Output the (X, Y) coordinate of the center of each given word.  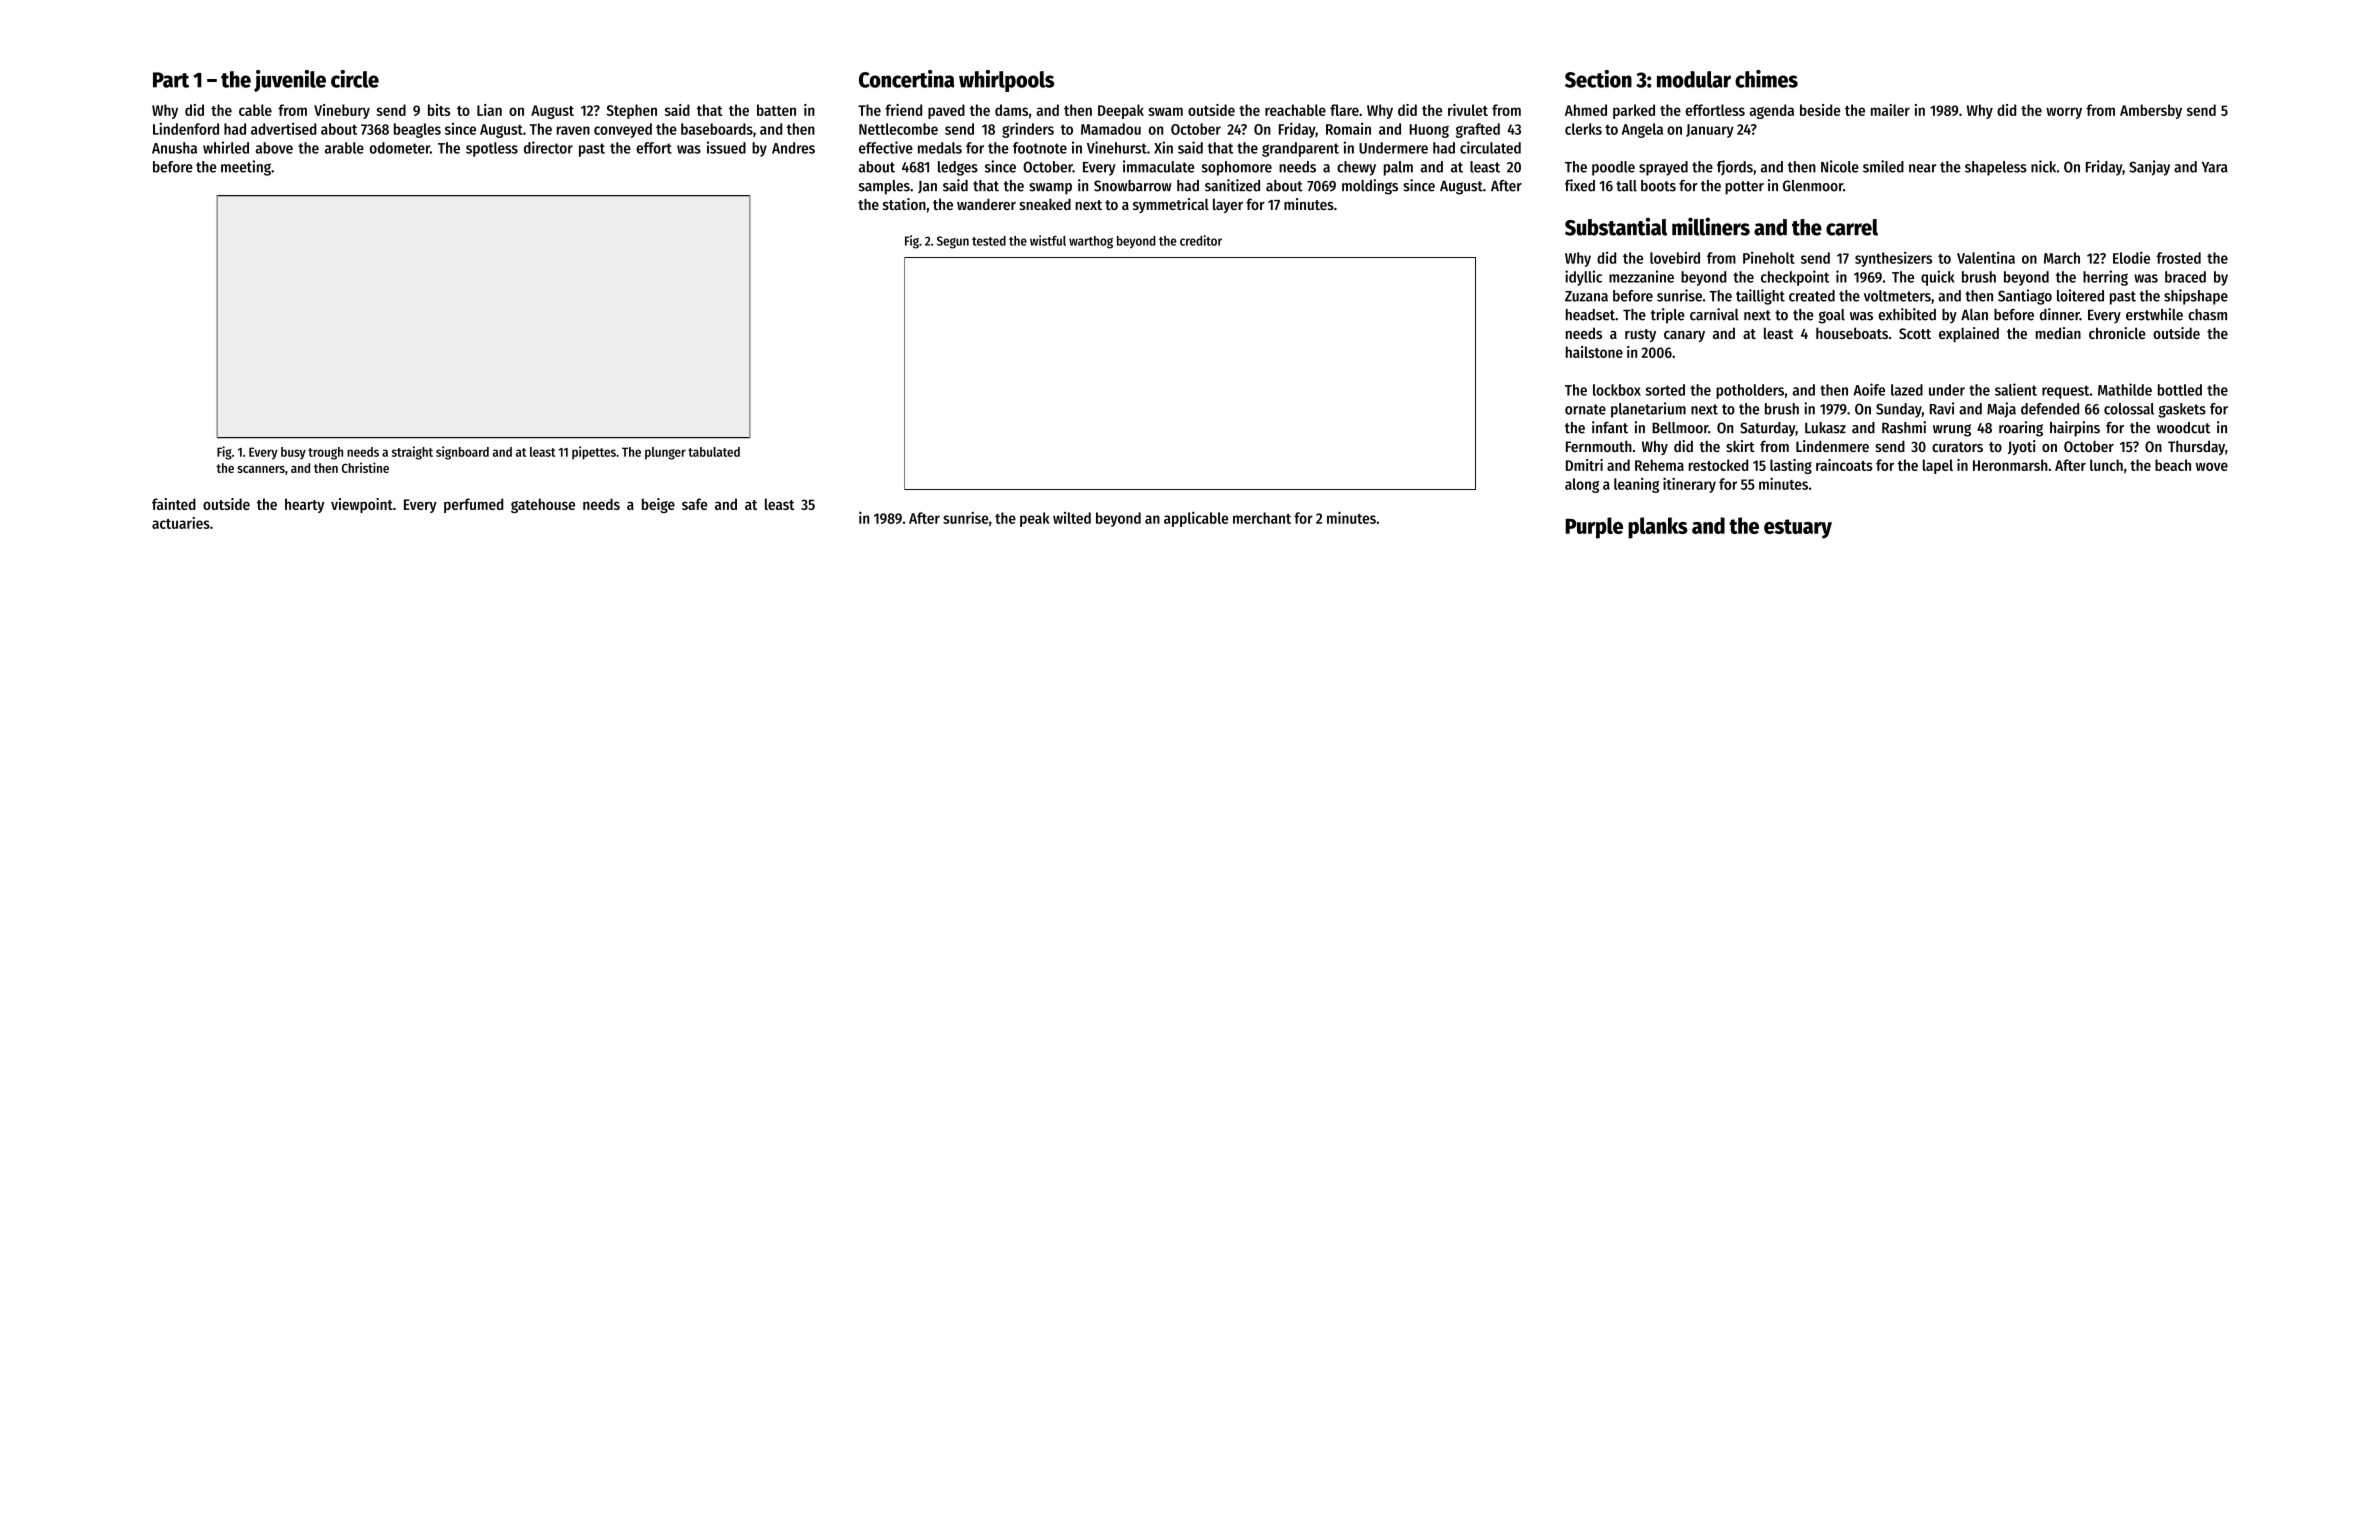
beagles (417, 130)
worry (2064, 113)
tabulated (714, 452)
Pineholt (1769, 257)
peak (1035, 519)
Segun (953, 242)
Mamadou (1111, 129)
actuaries (181, 523)
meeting (246, 168)
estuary (1798, 529)
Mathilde (2125, 389)
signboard (462, 453)
